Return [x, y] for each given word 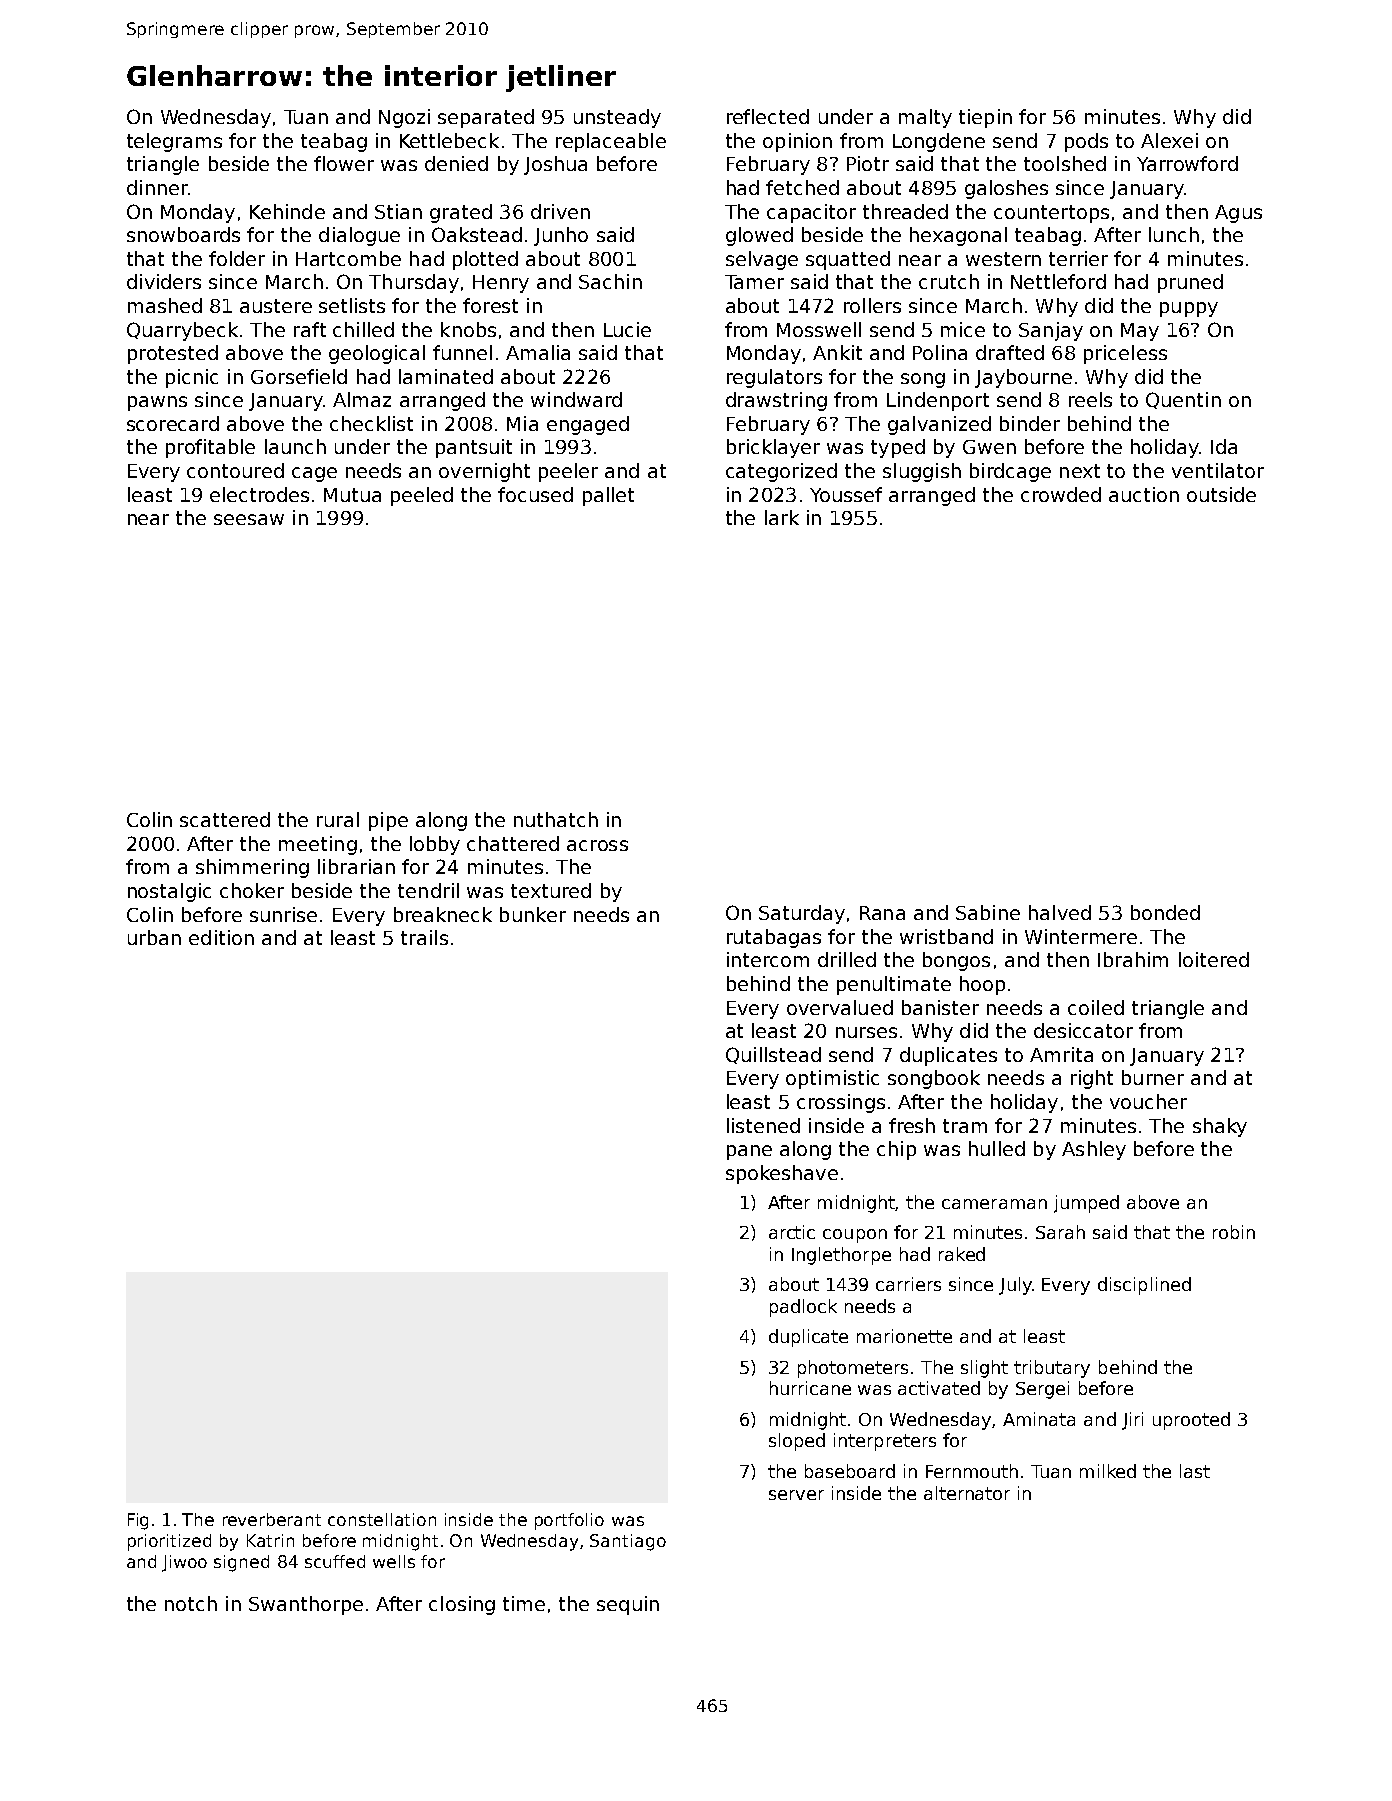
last [1195, 1471]
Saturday [802, 914]
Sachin [610, 281]
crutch [949, 281]
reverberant [272, 1519]
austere [276, 306]
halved [1060, 912]
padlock [803, 1308]
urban [154, 937]
